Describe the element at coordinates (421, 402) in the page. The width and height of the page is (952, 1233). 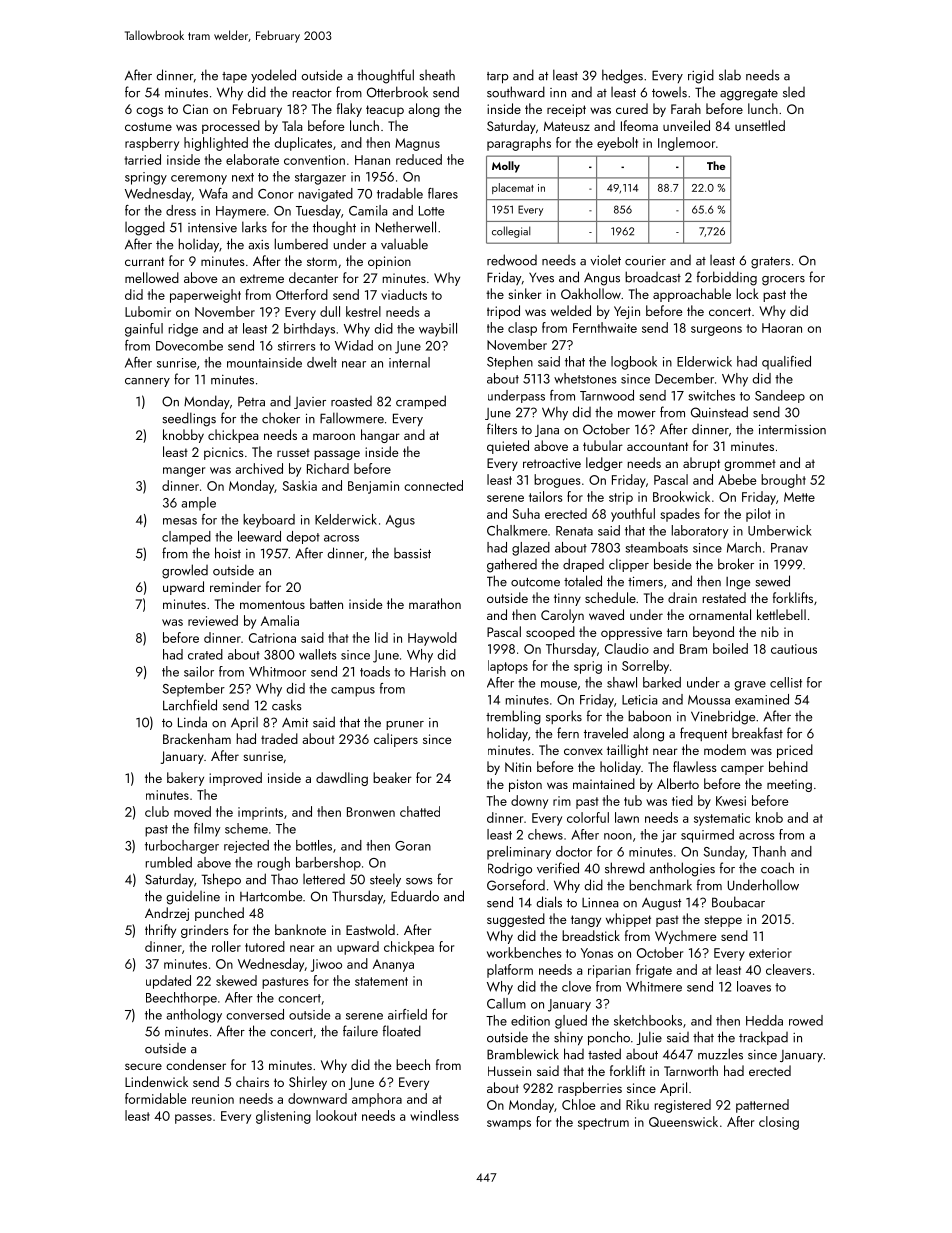
I see `cramped` at that location.
